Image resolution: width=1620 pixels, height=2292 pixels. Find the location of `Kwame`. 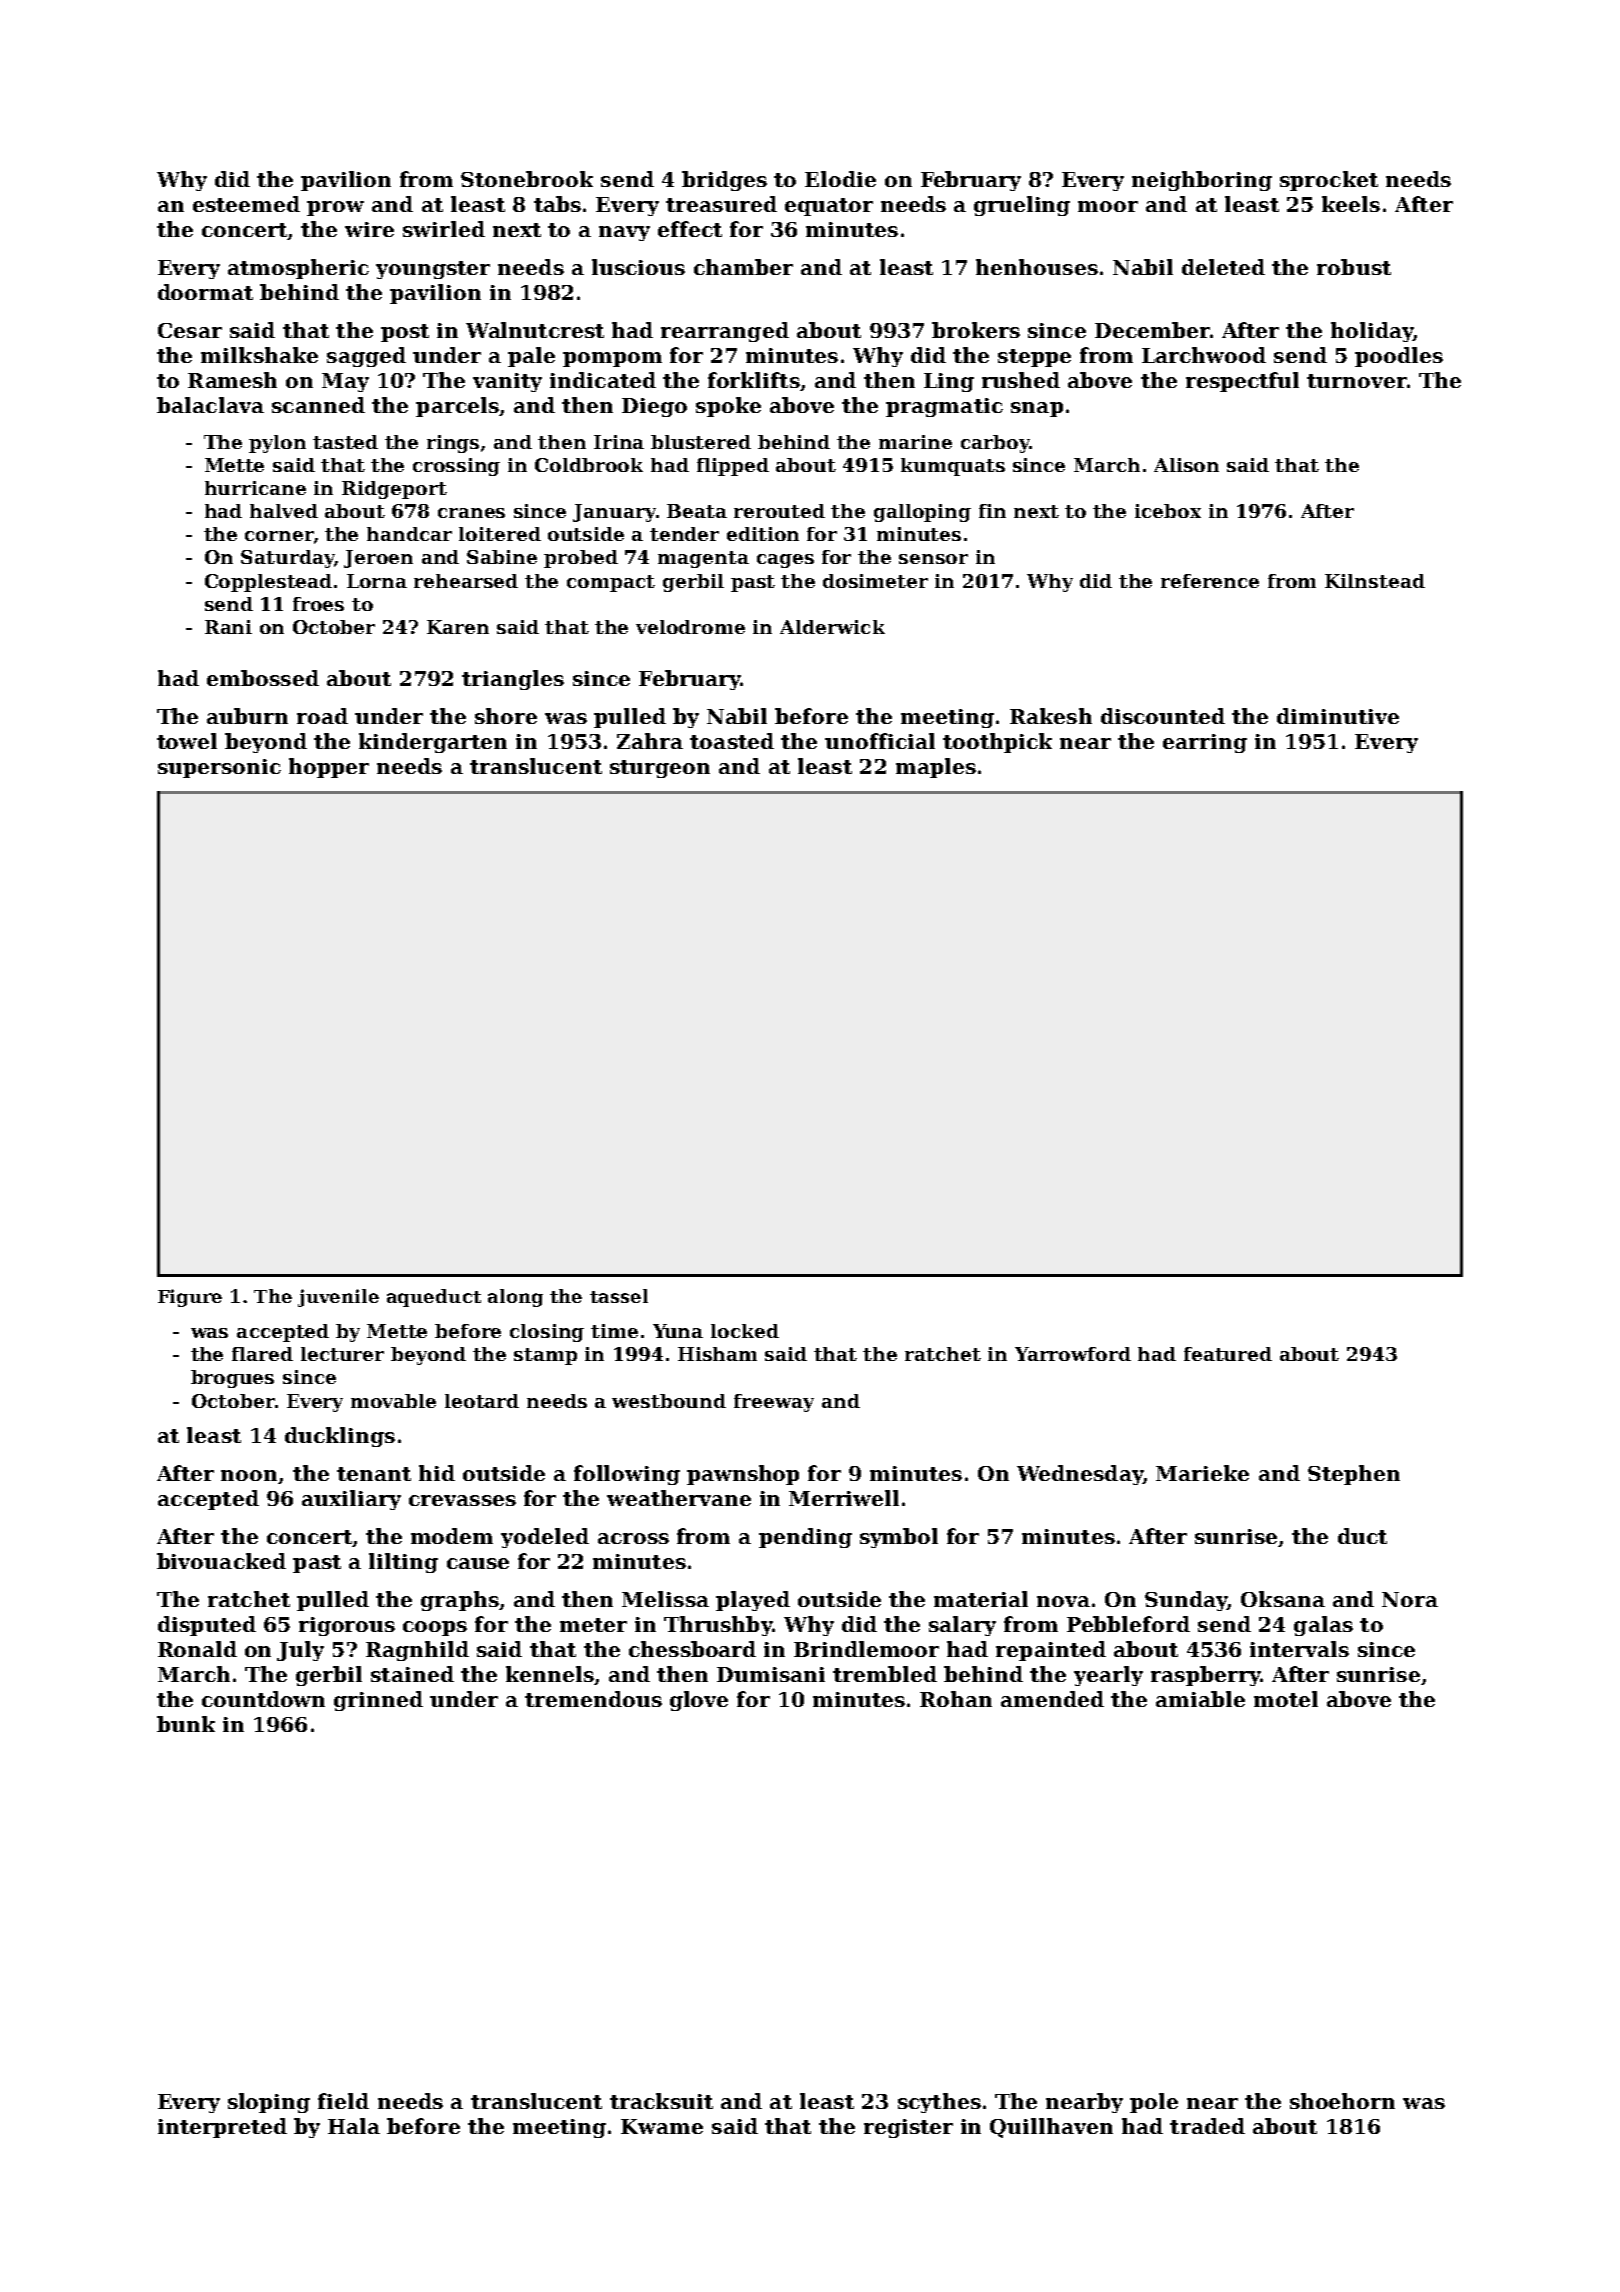

Kwame is located at coordinates (662, 2126).
